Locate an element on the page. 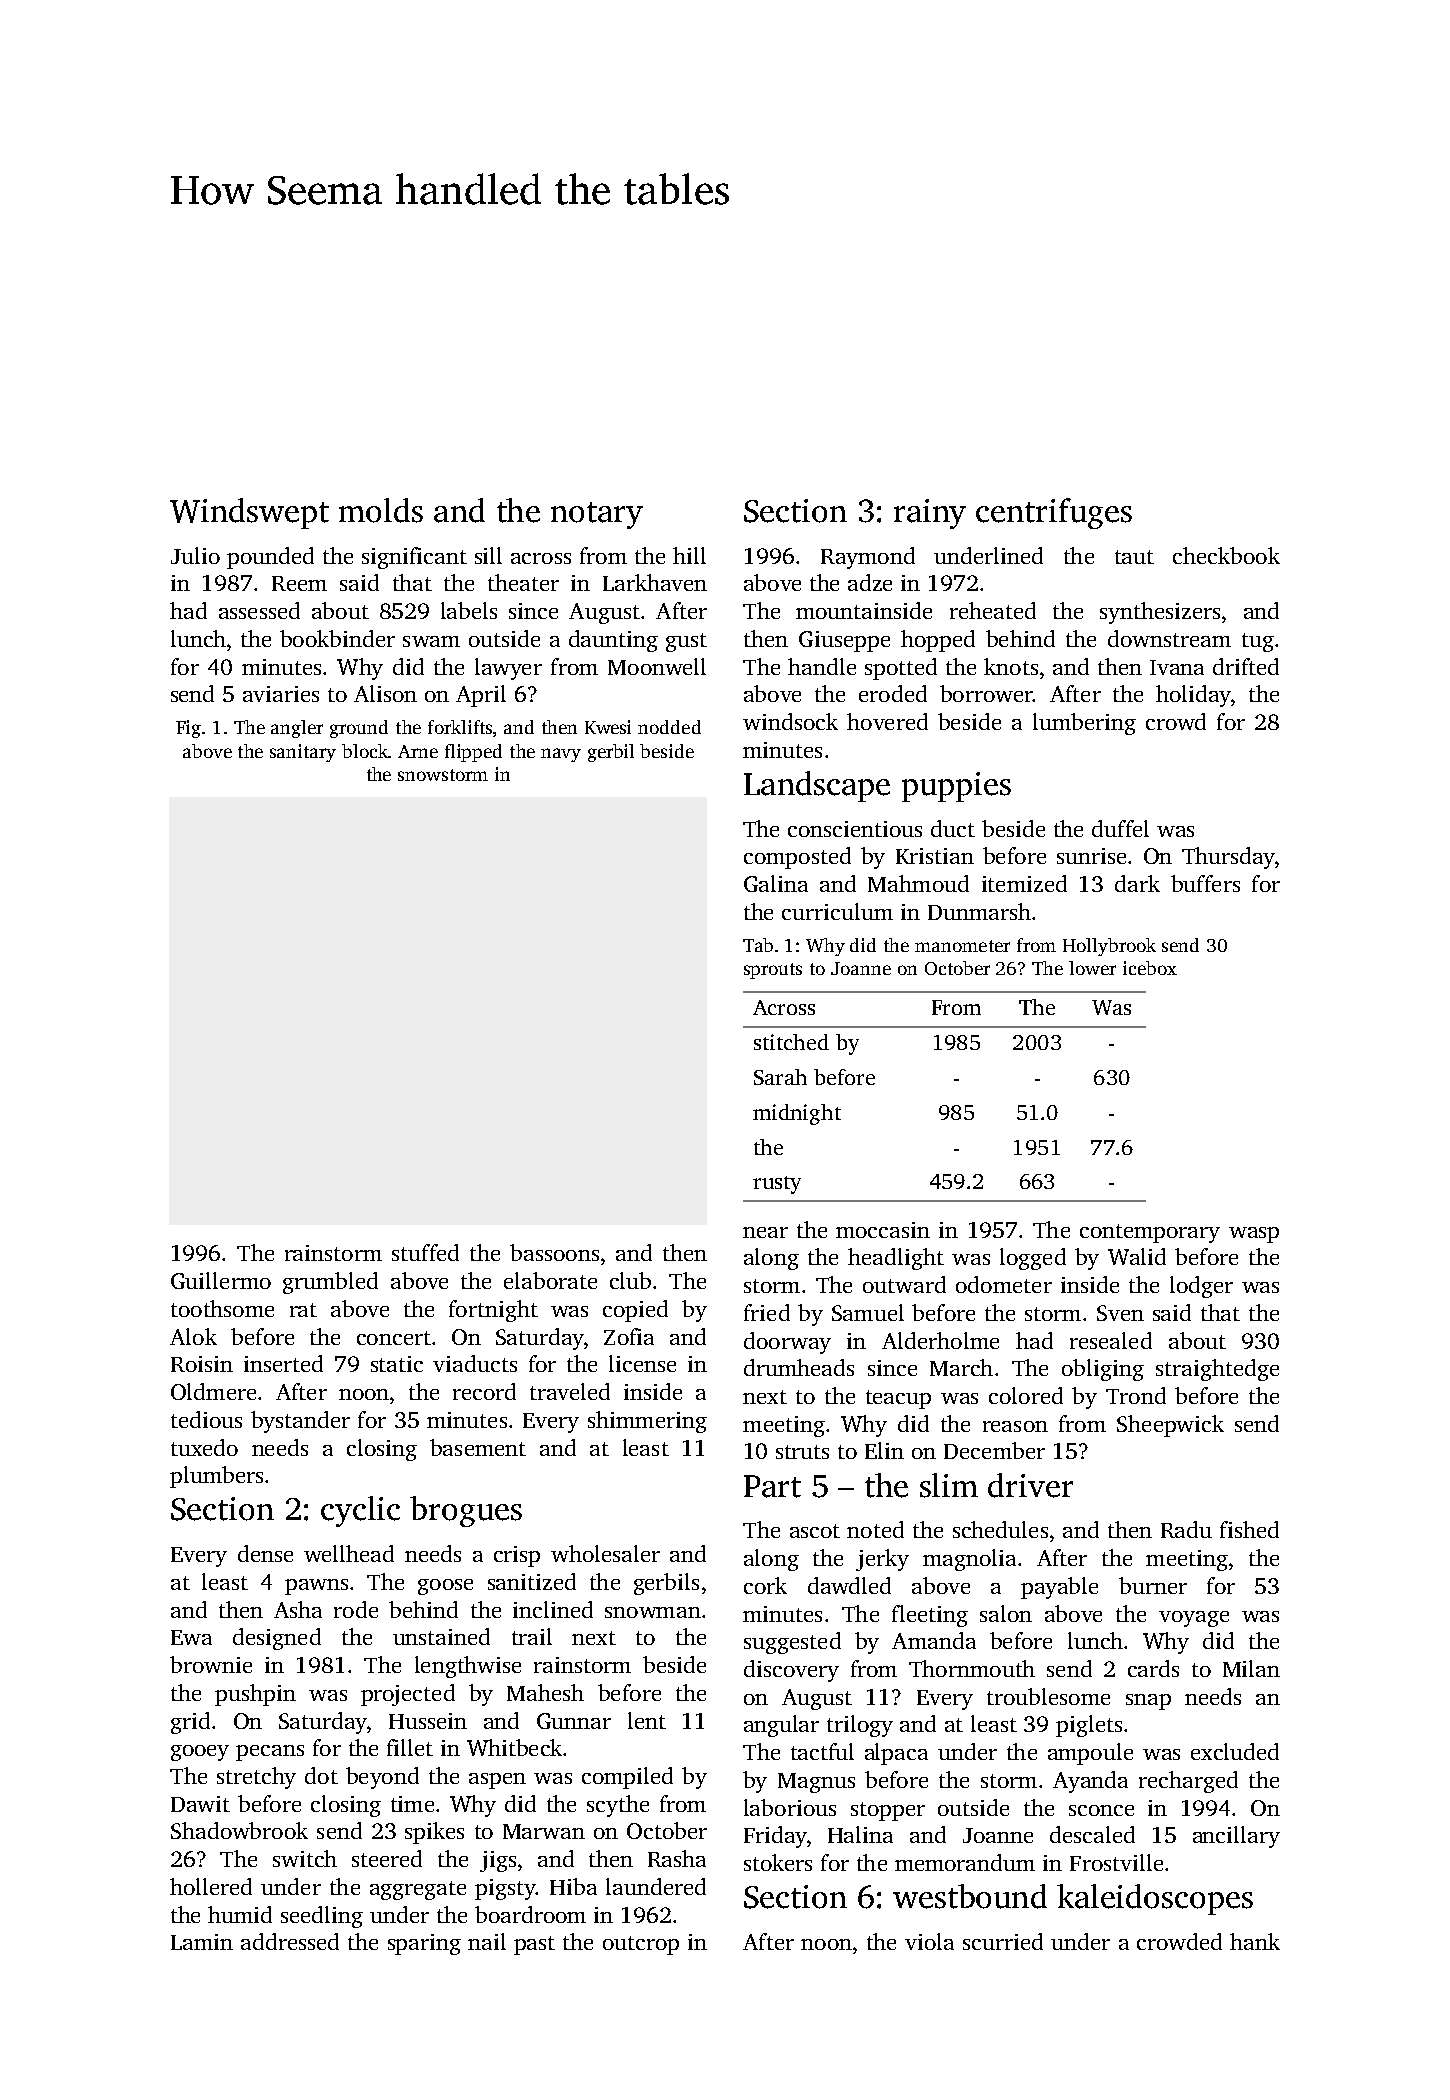  checkbook is located at coordinates (1226, 555).
